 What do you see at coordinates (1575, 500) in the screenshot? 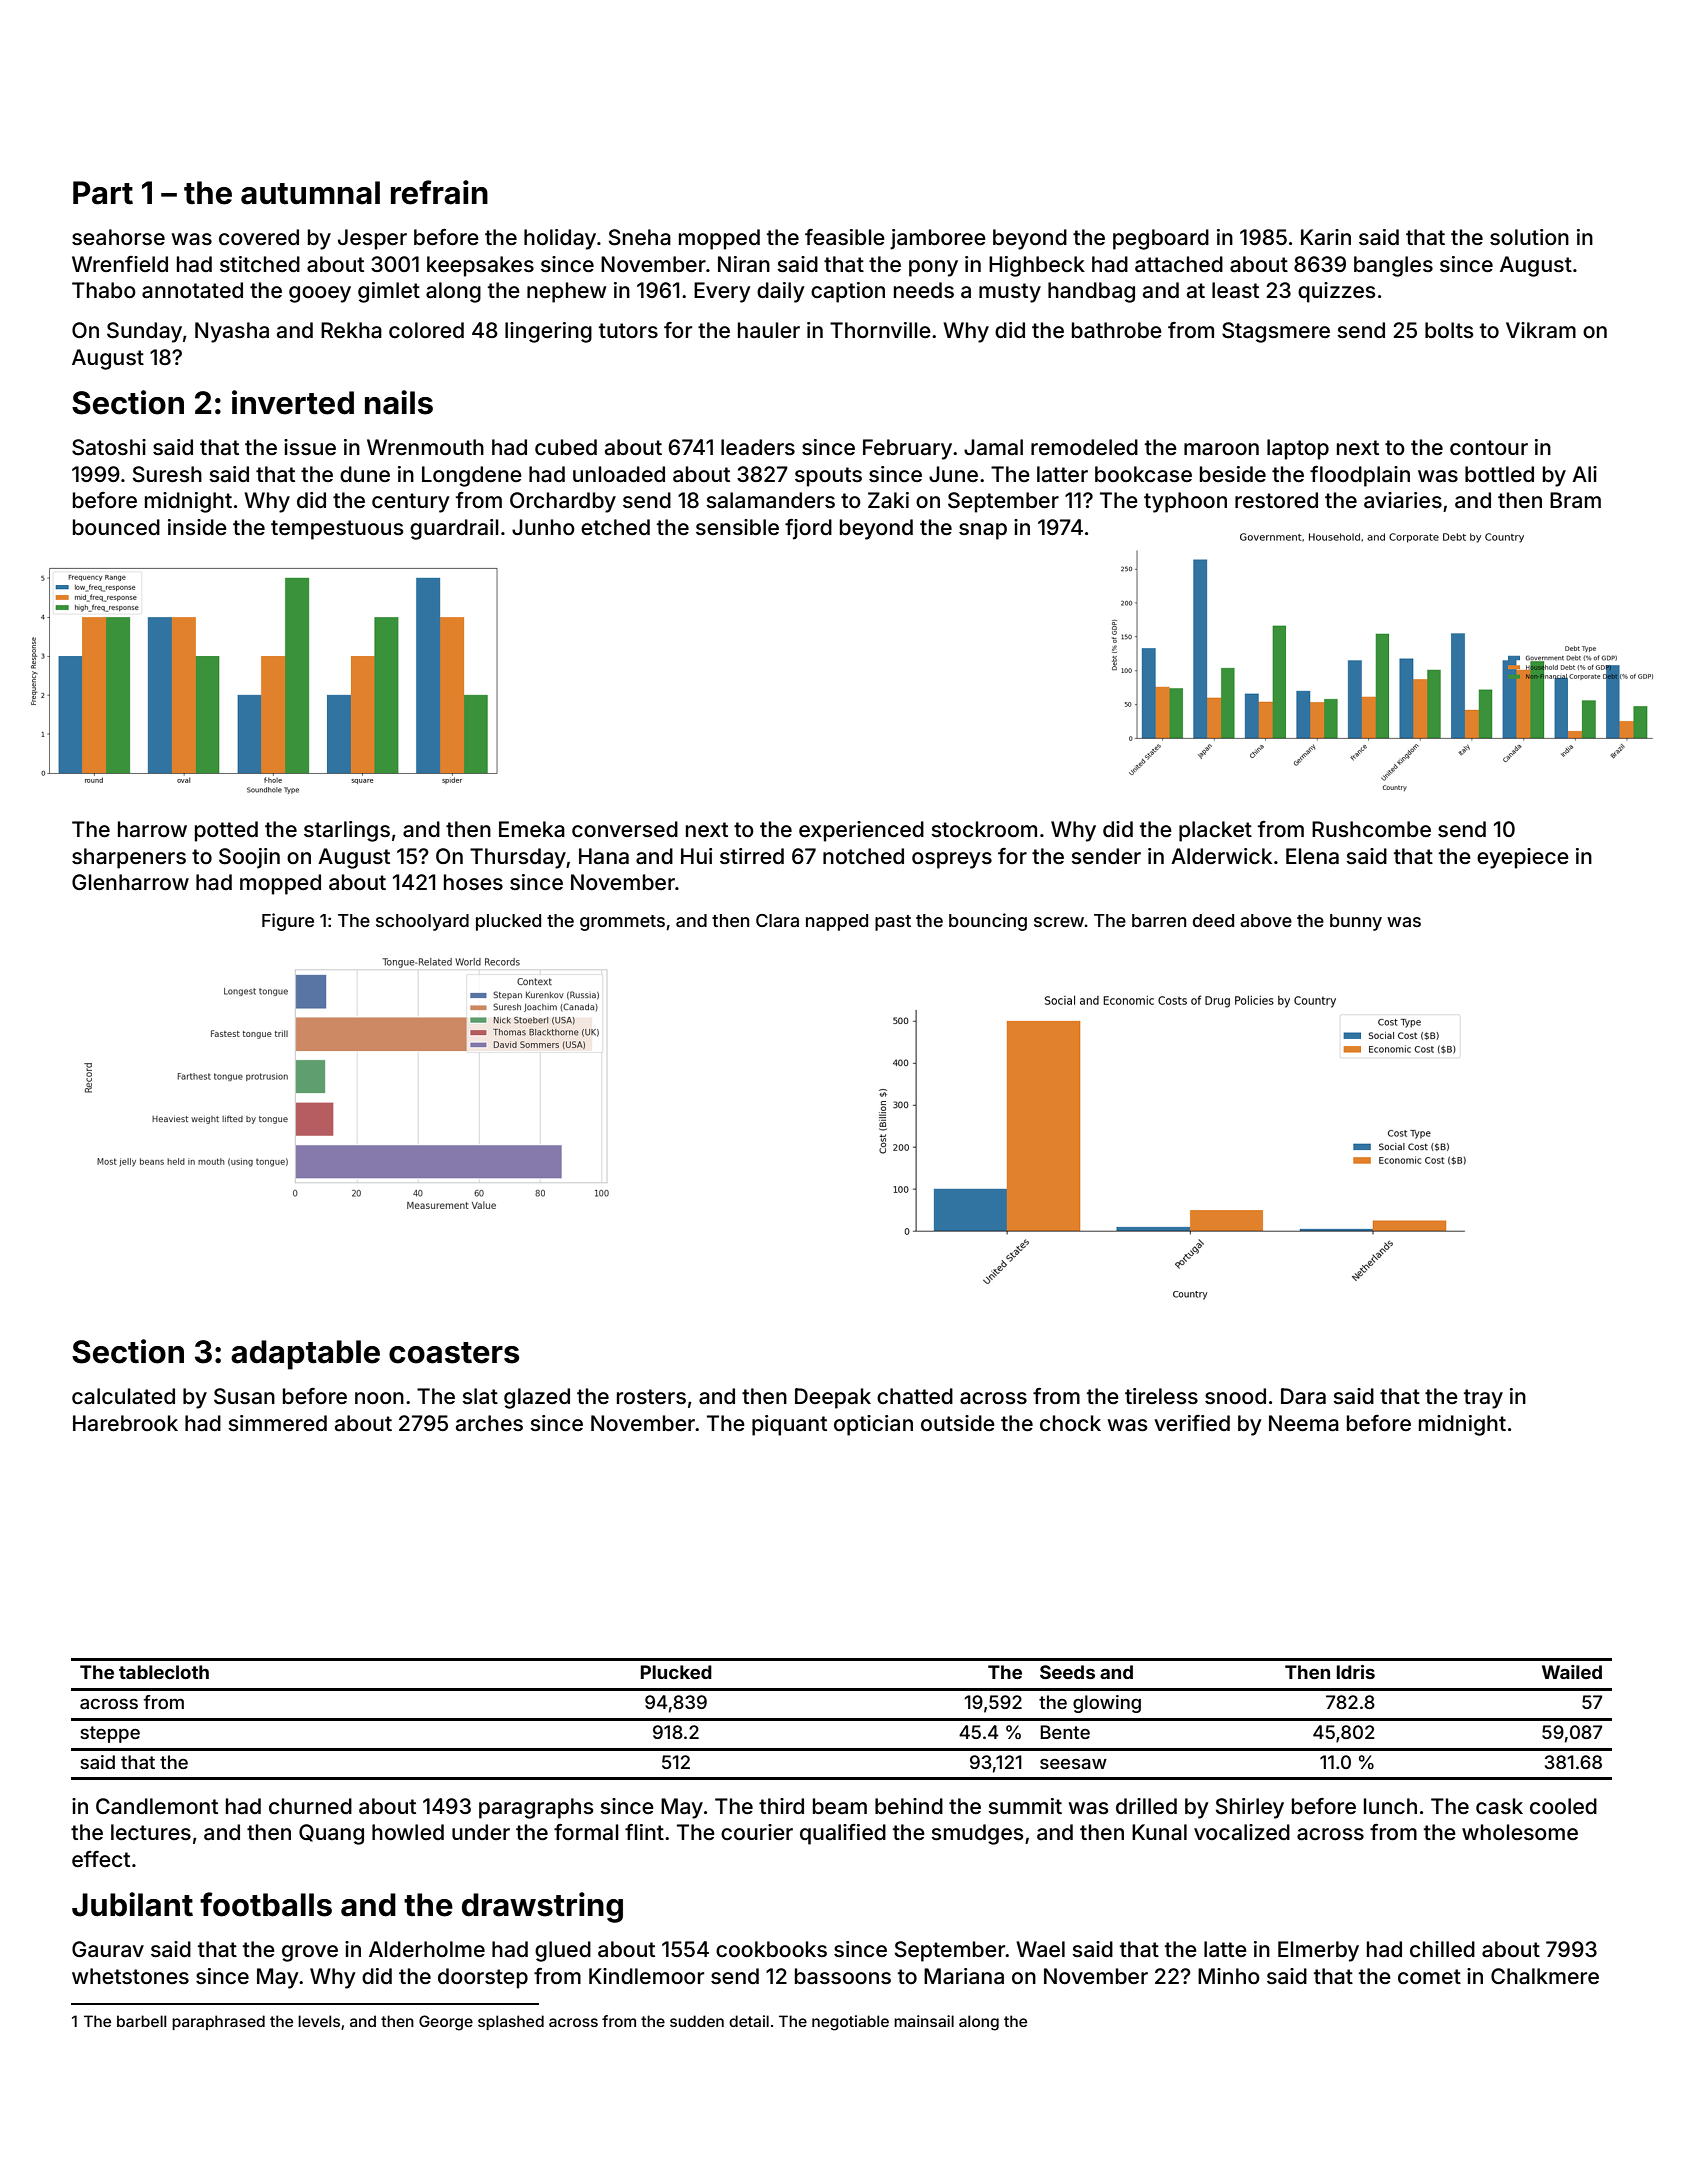
I see `Bram` at bounding box center [1575, 500].
